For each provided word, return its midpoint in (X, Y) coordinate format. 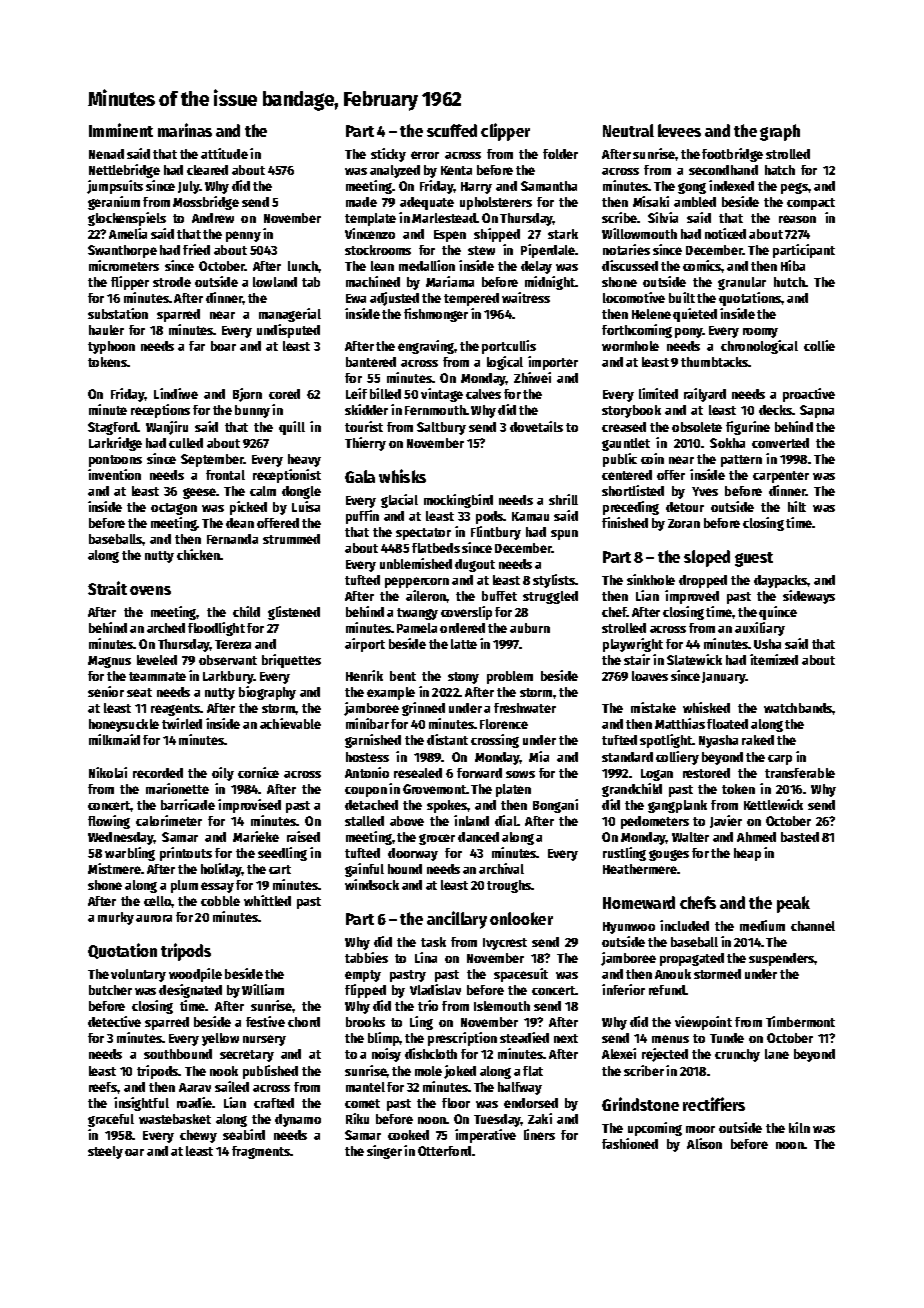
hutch (789, 282)
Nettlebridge (124, 171)
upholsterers (496, 203)
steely (105, 1152)
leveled (157, 660)
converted (780, 443)
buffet (499, 596)
